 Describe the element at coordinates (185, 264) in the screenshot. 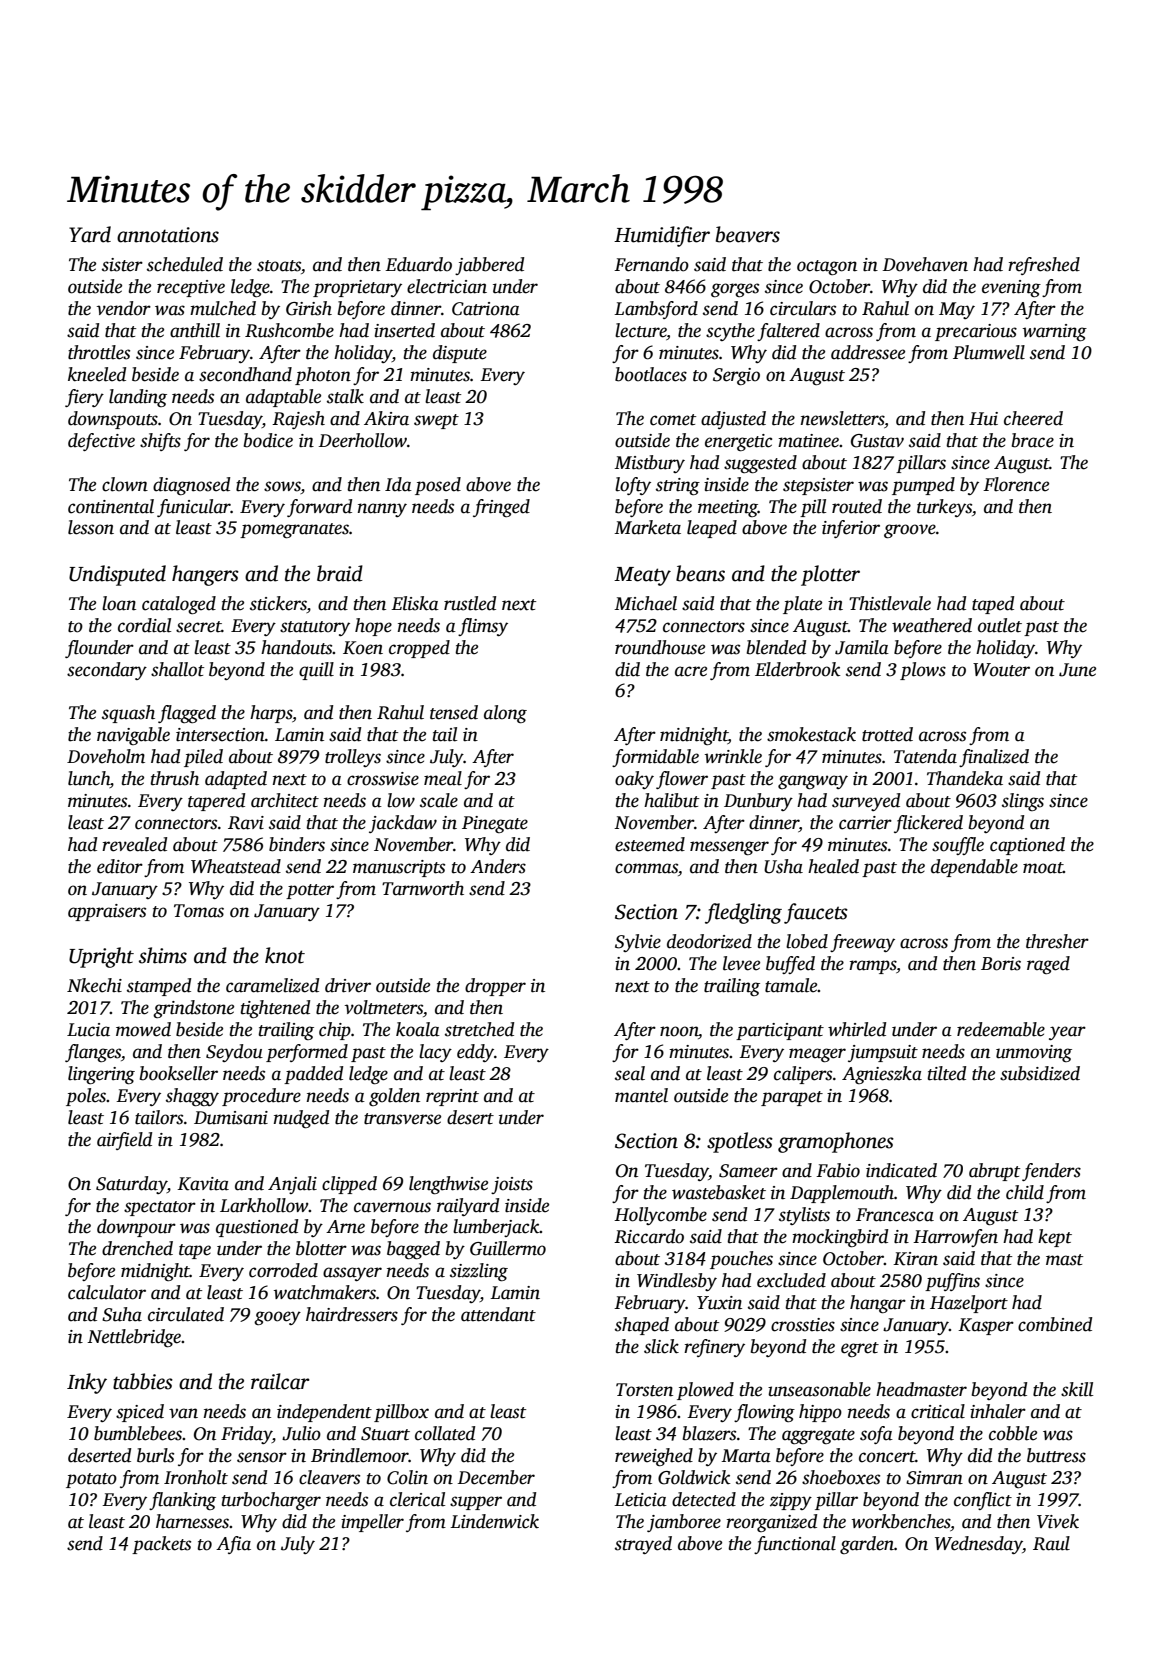

I see `scheduled` at that location.
